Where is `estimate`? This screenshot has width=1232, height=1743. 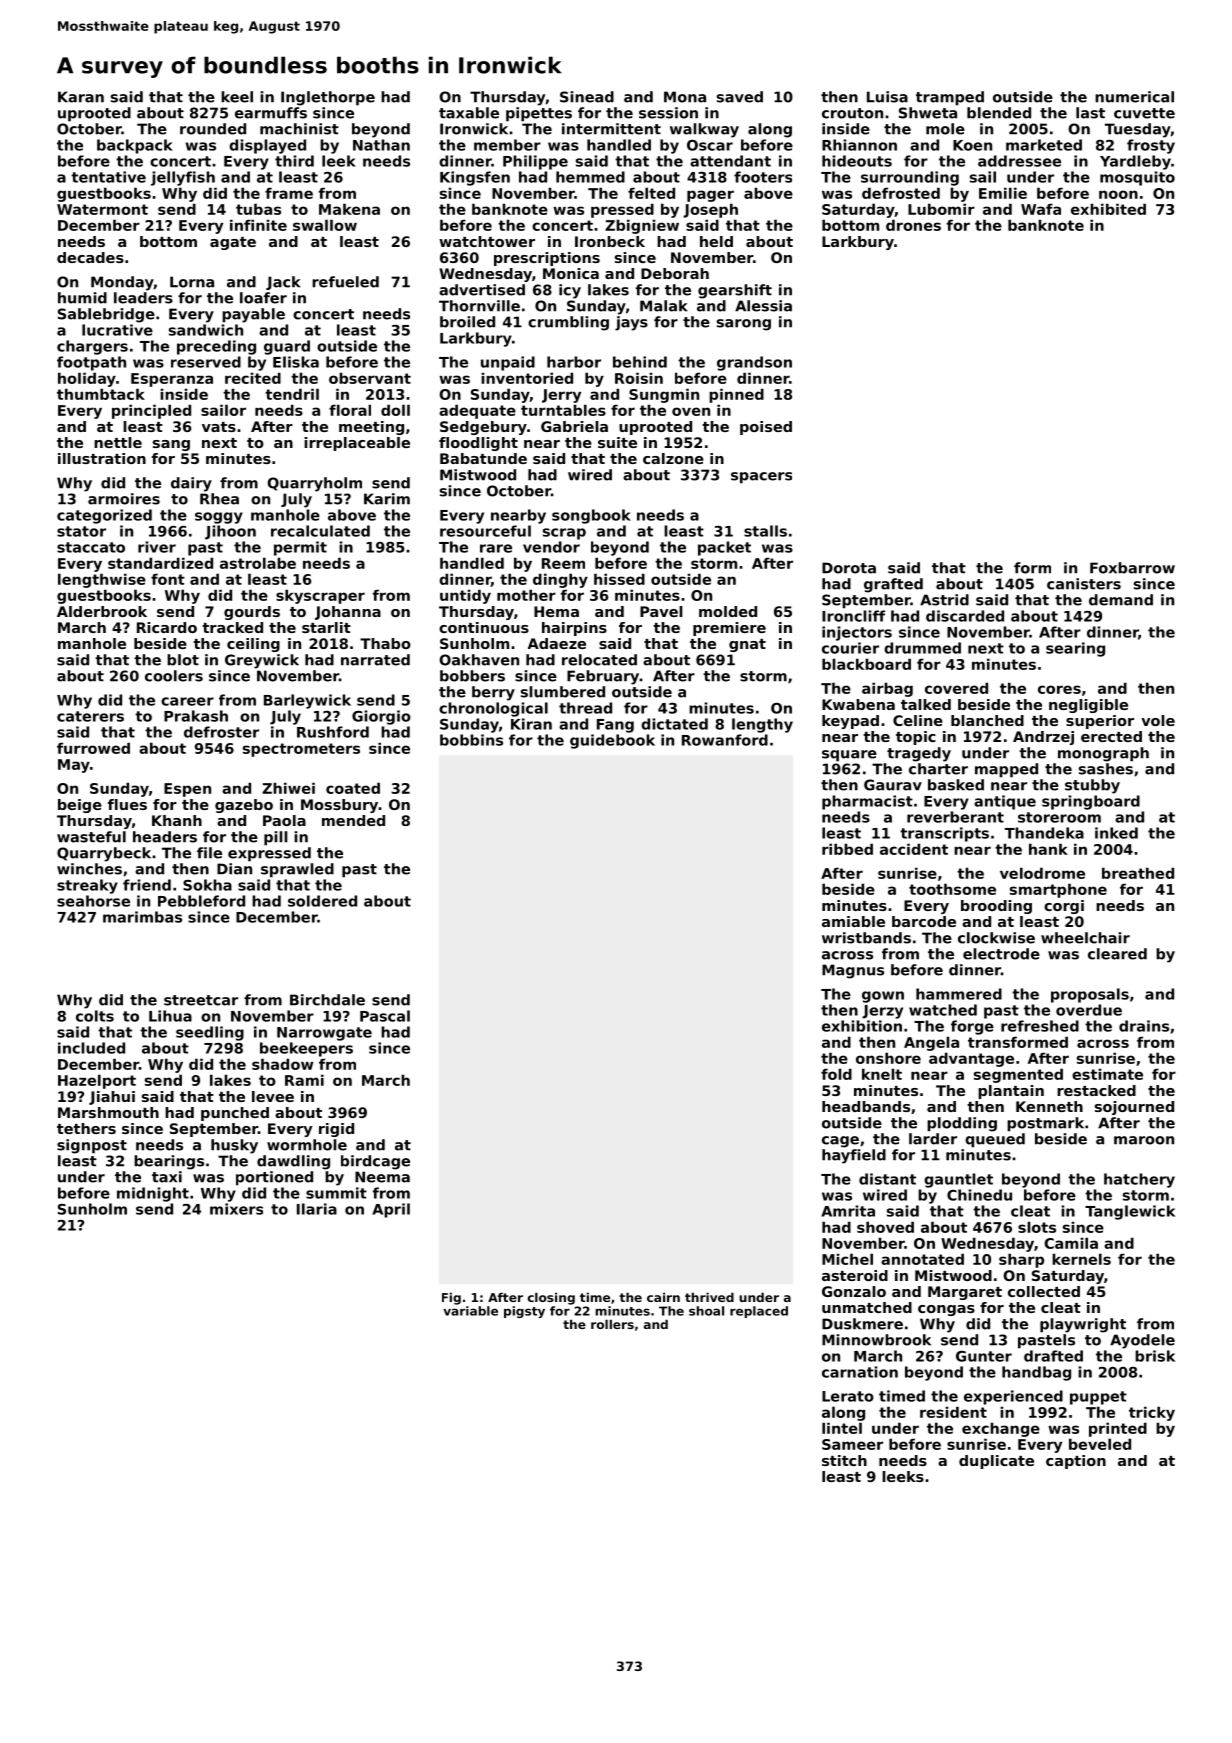 estimate is located at coordinates (1107, 1074).
